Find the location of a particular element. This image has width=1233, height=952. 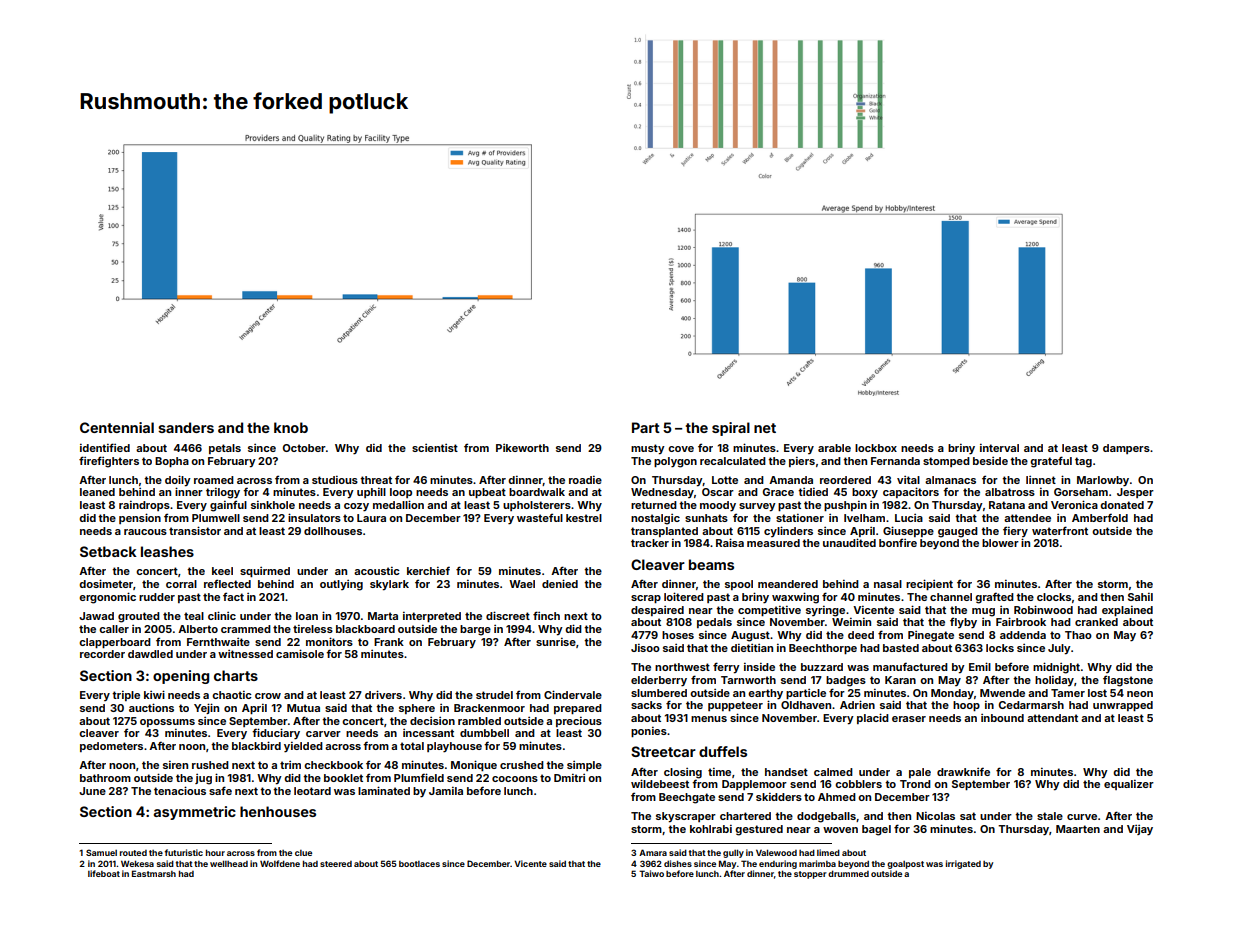

Pikeworth is located at coordinates (522, 448).
